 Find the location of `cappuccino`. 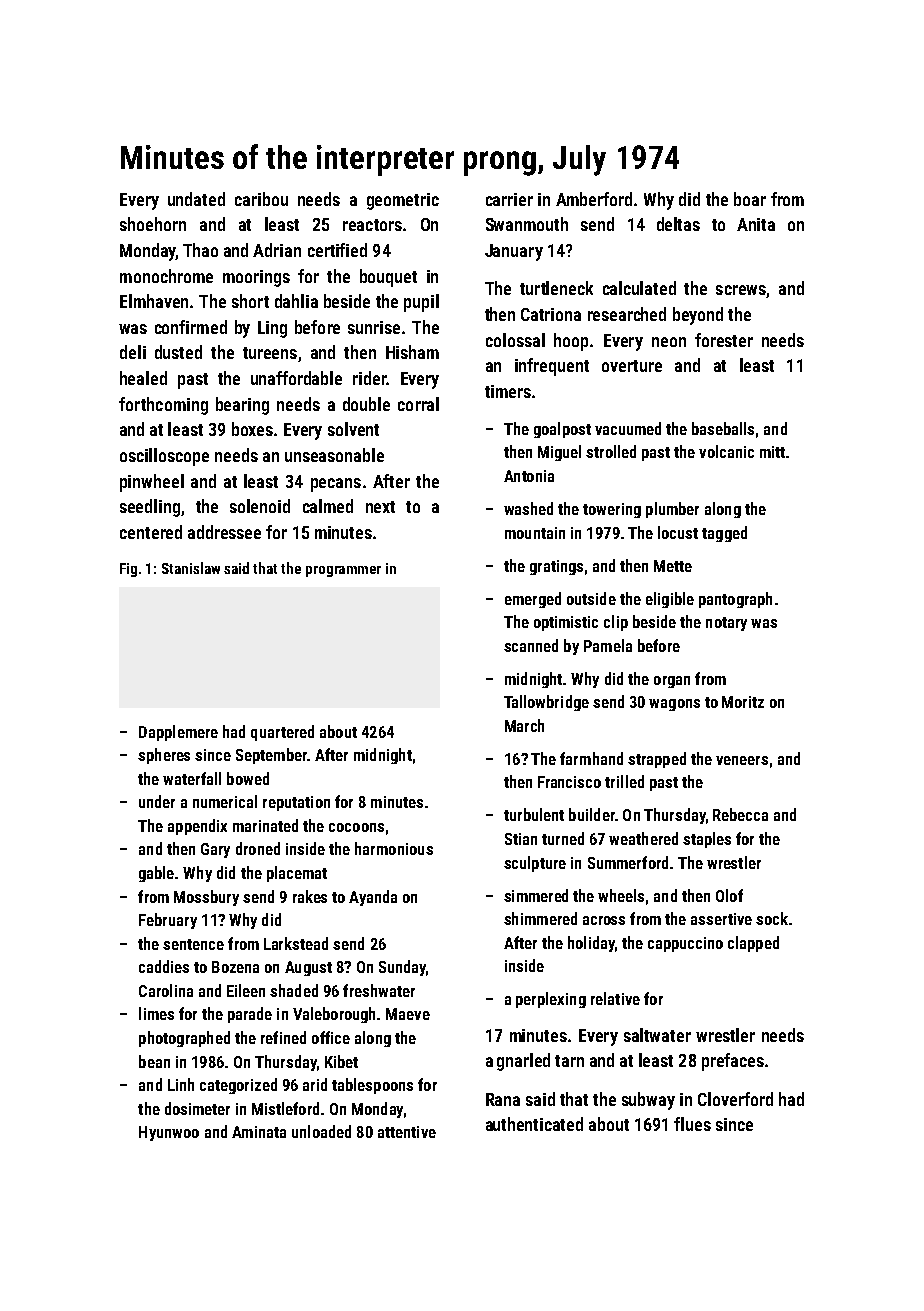

cappuccino is located at coordinates (685, 944).
